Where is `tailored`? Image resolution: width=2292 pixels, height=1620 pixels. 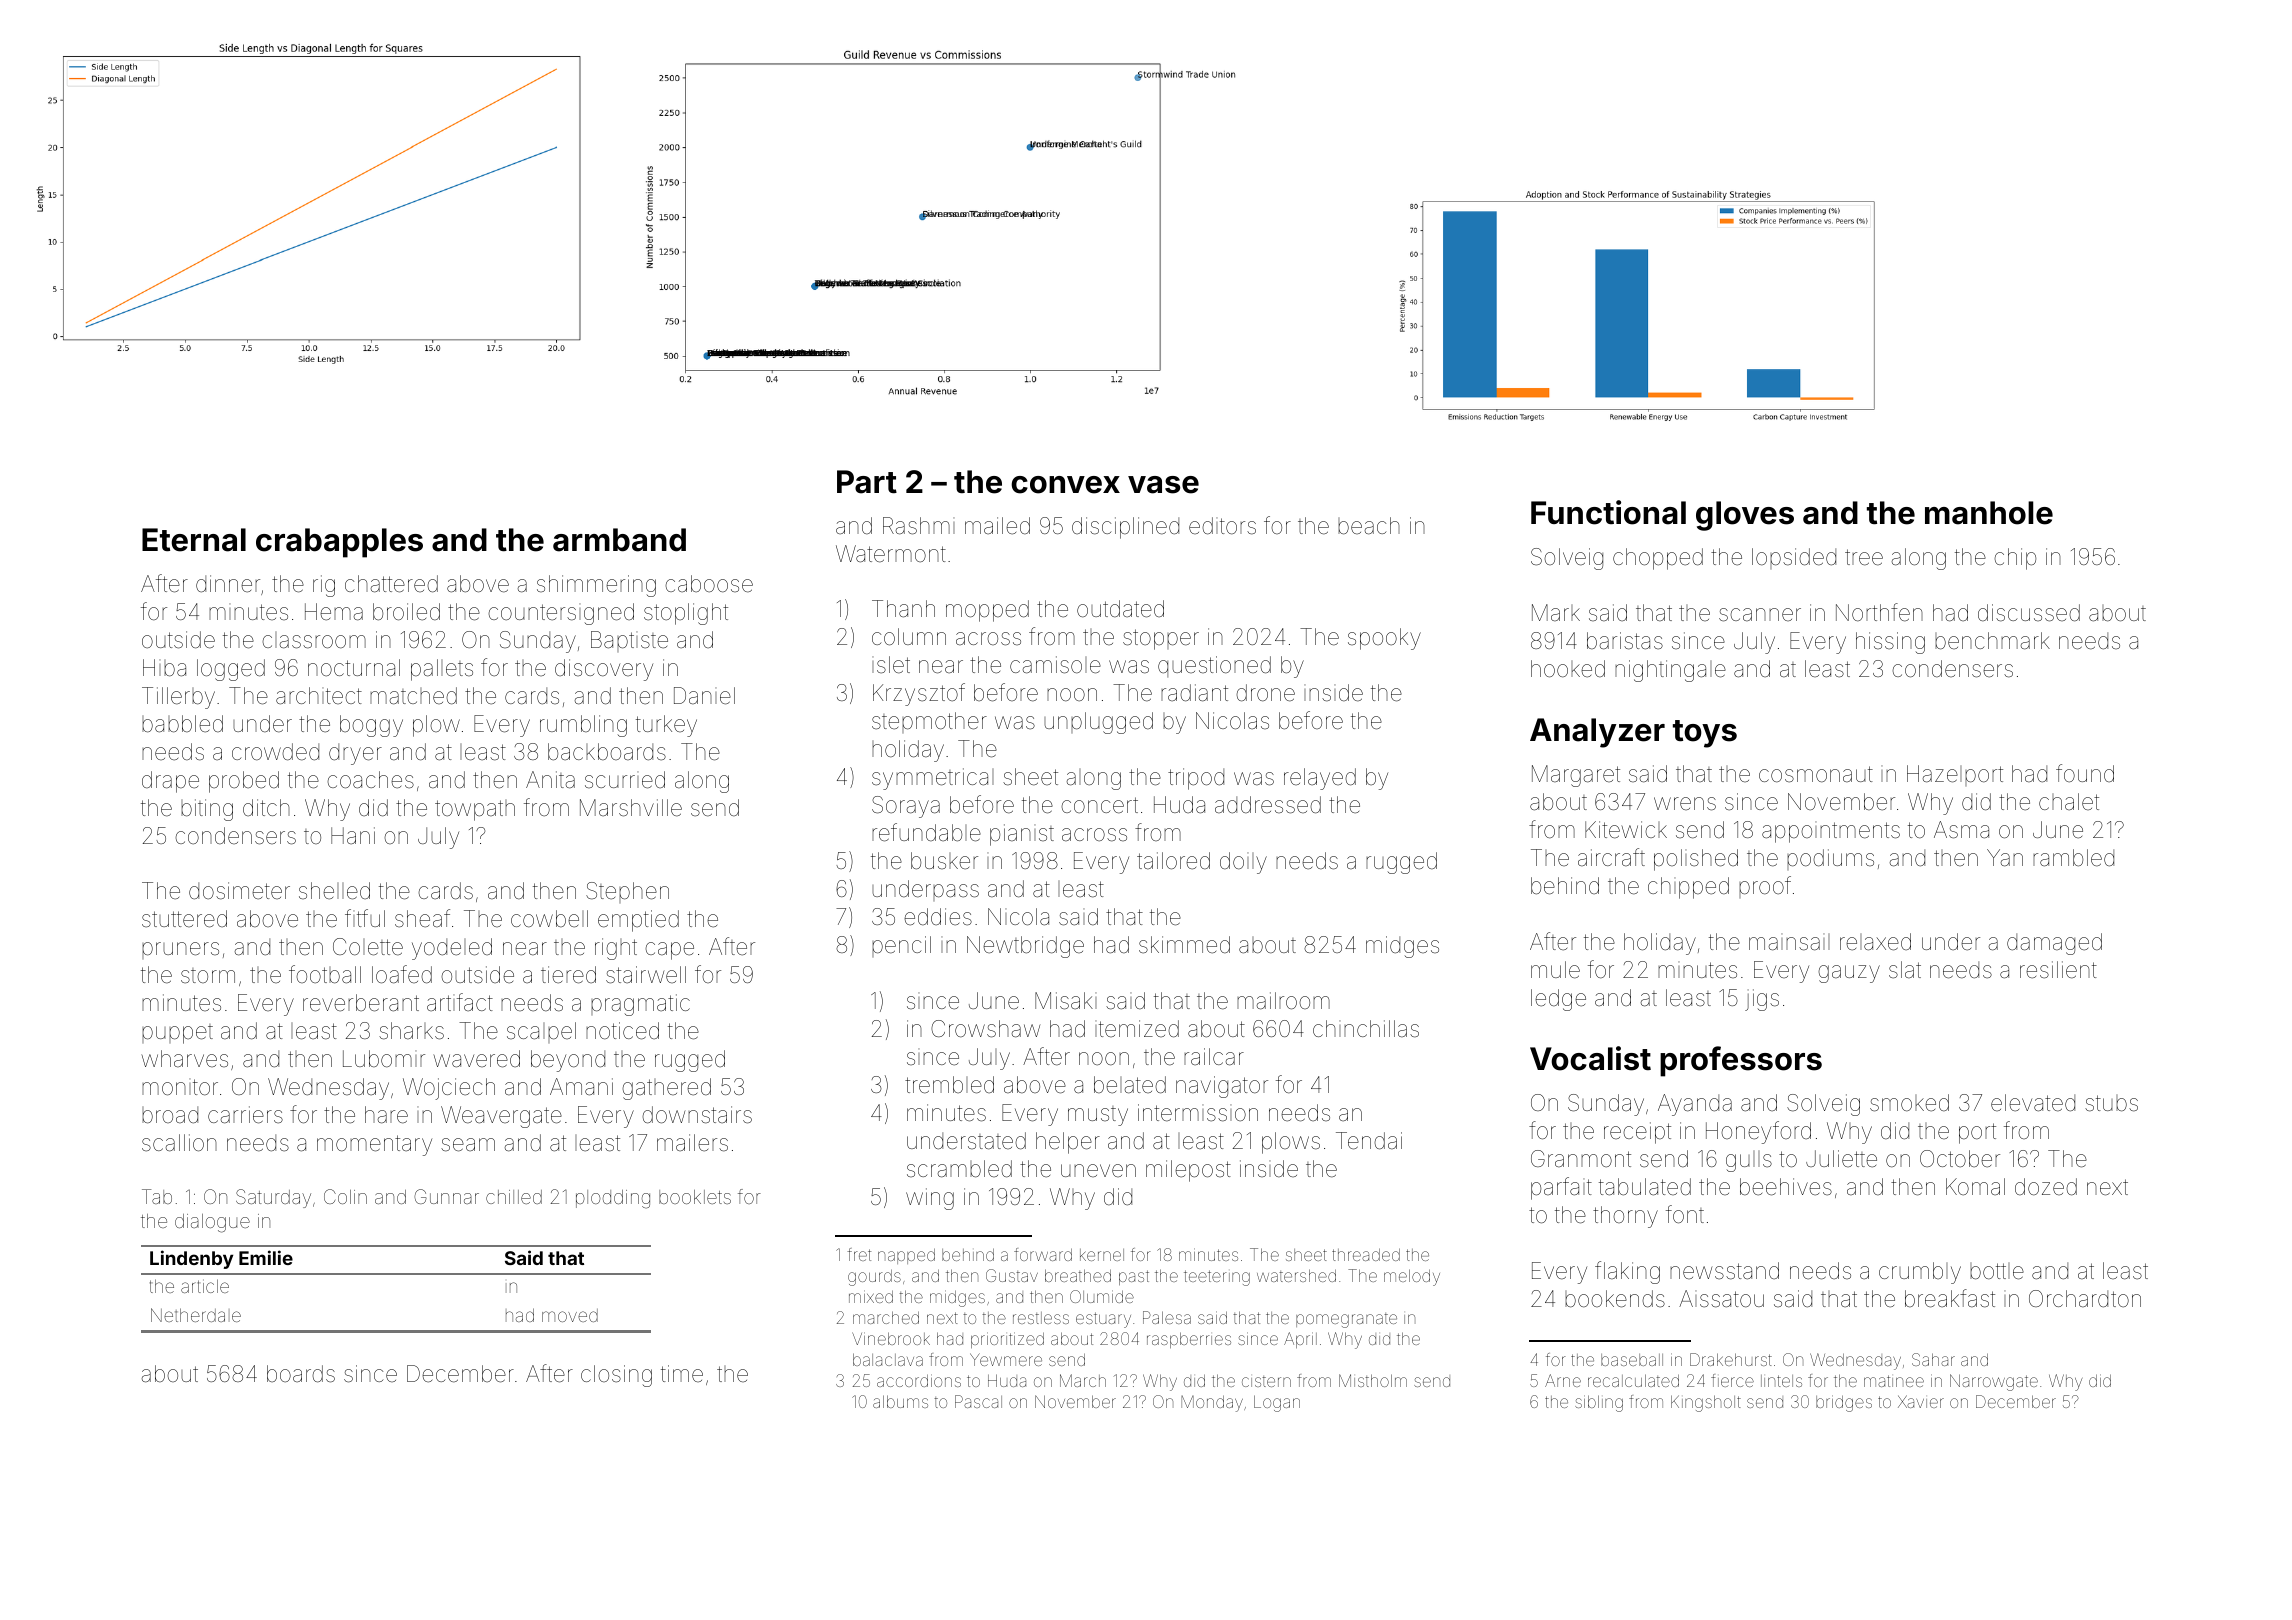
tailored is located at coordinates (1173, 861).
